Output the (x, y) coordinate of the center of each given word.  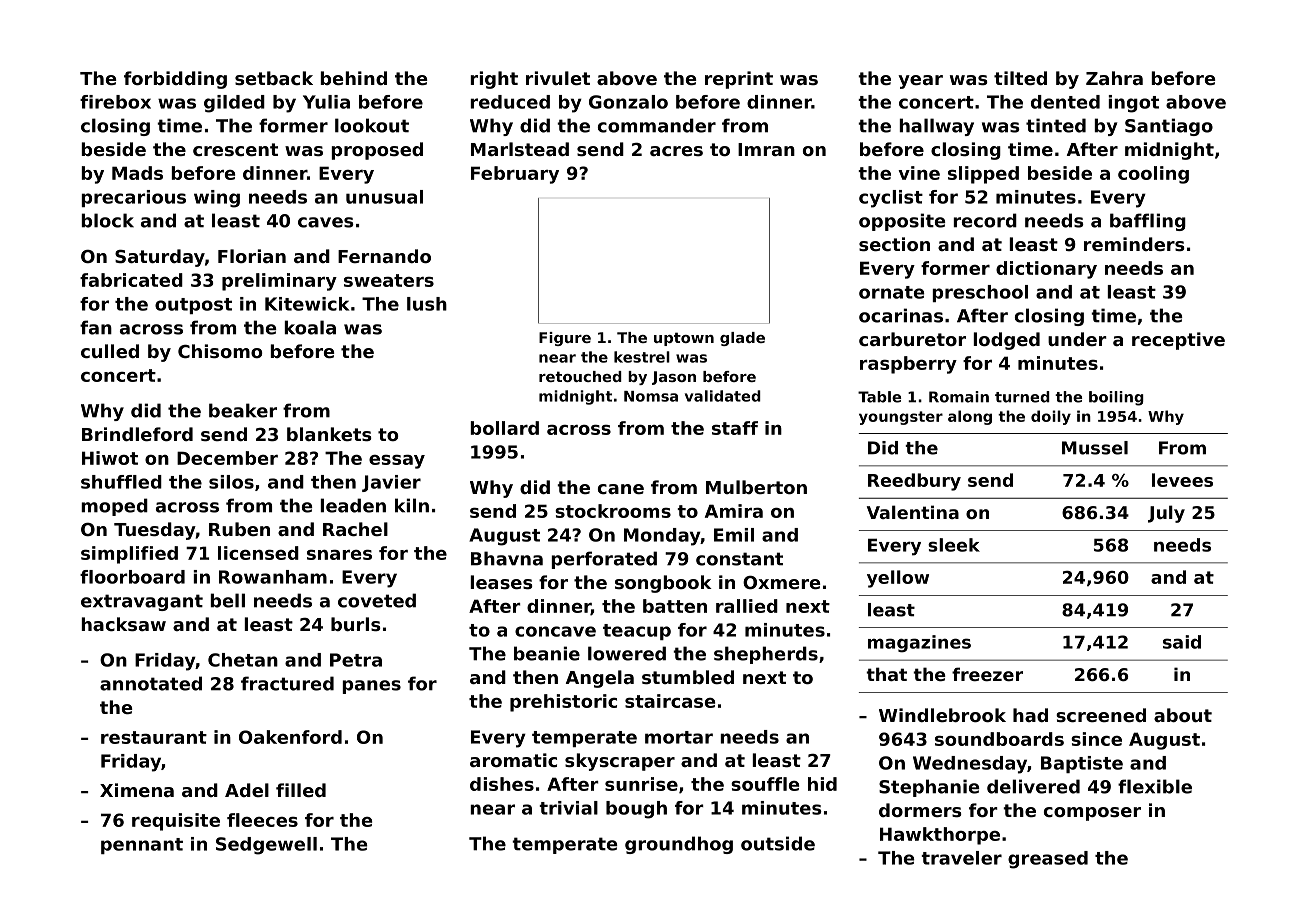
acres (676, 151)
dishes (502, 784)
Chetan (243, 660)
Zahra (1114, 78)
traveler (961, 858)
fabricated (131, 280)
